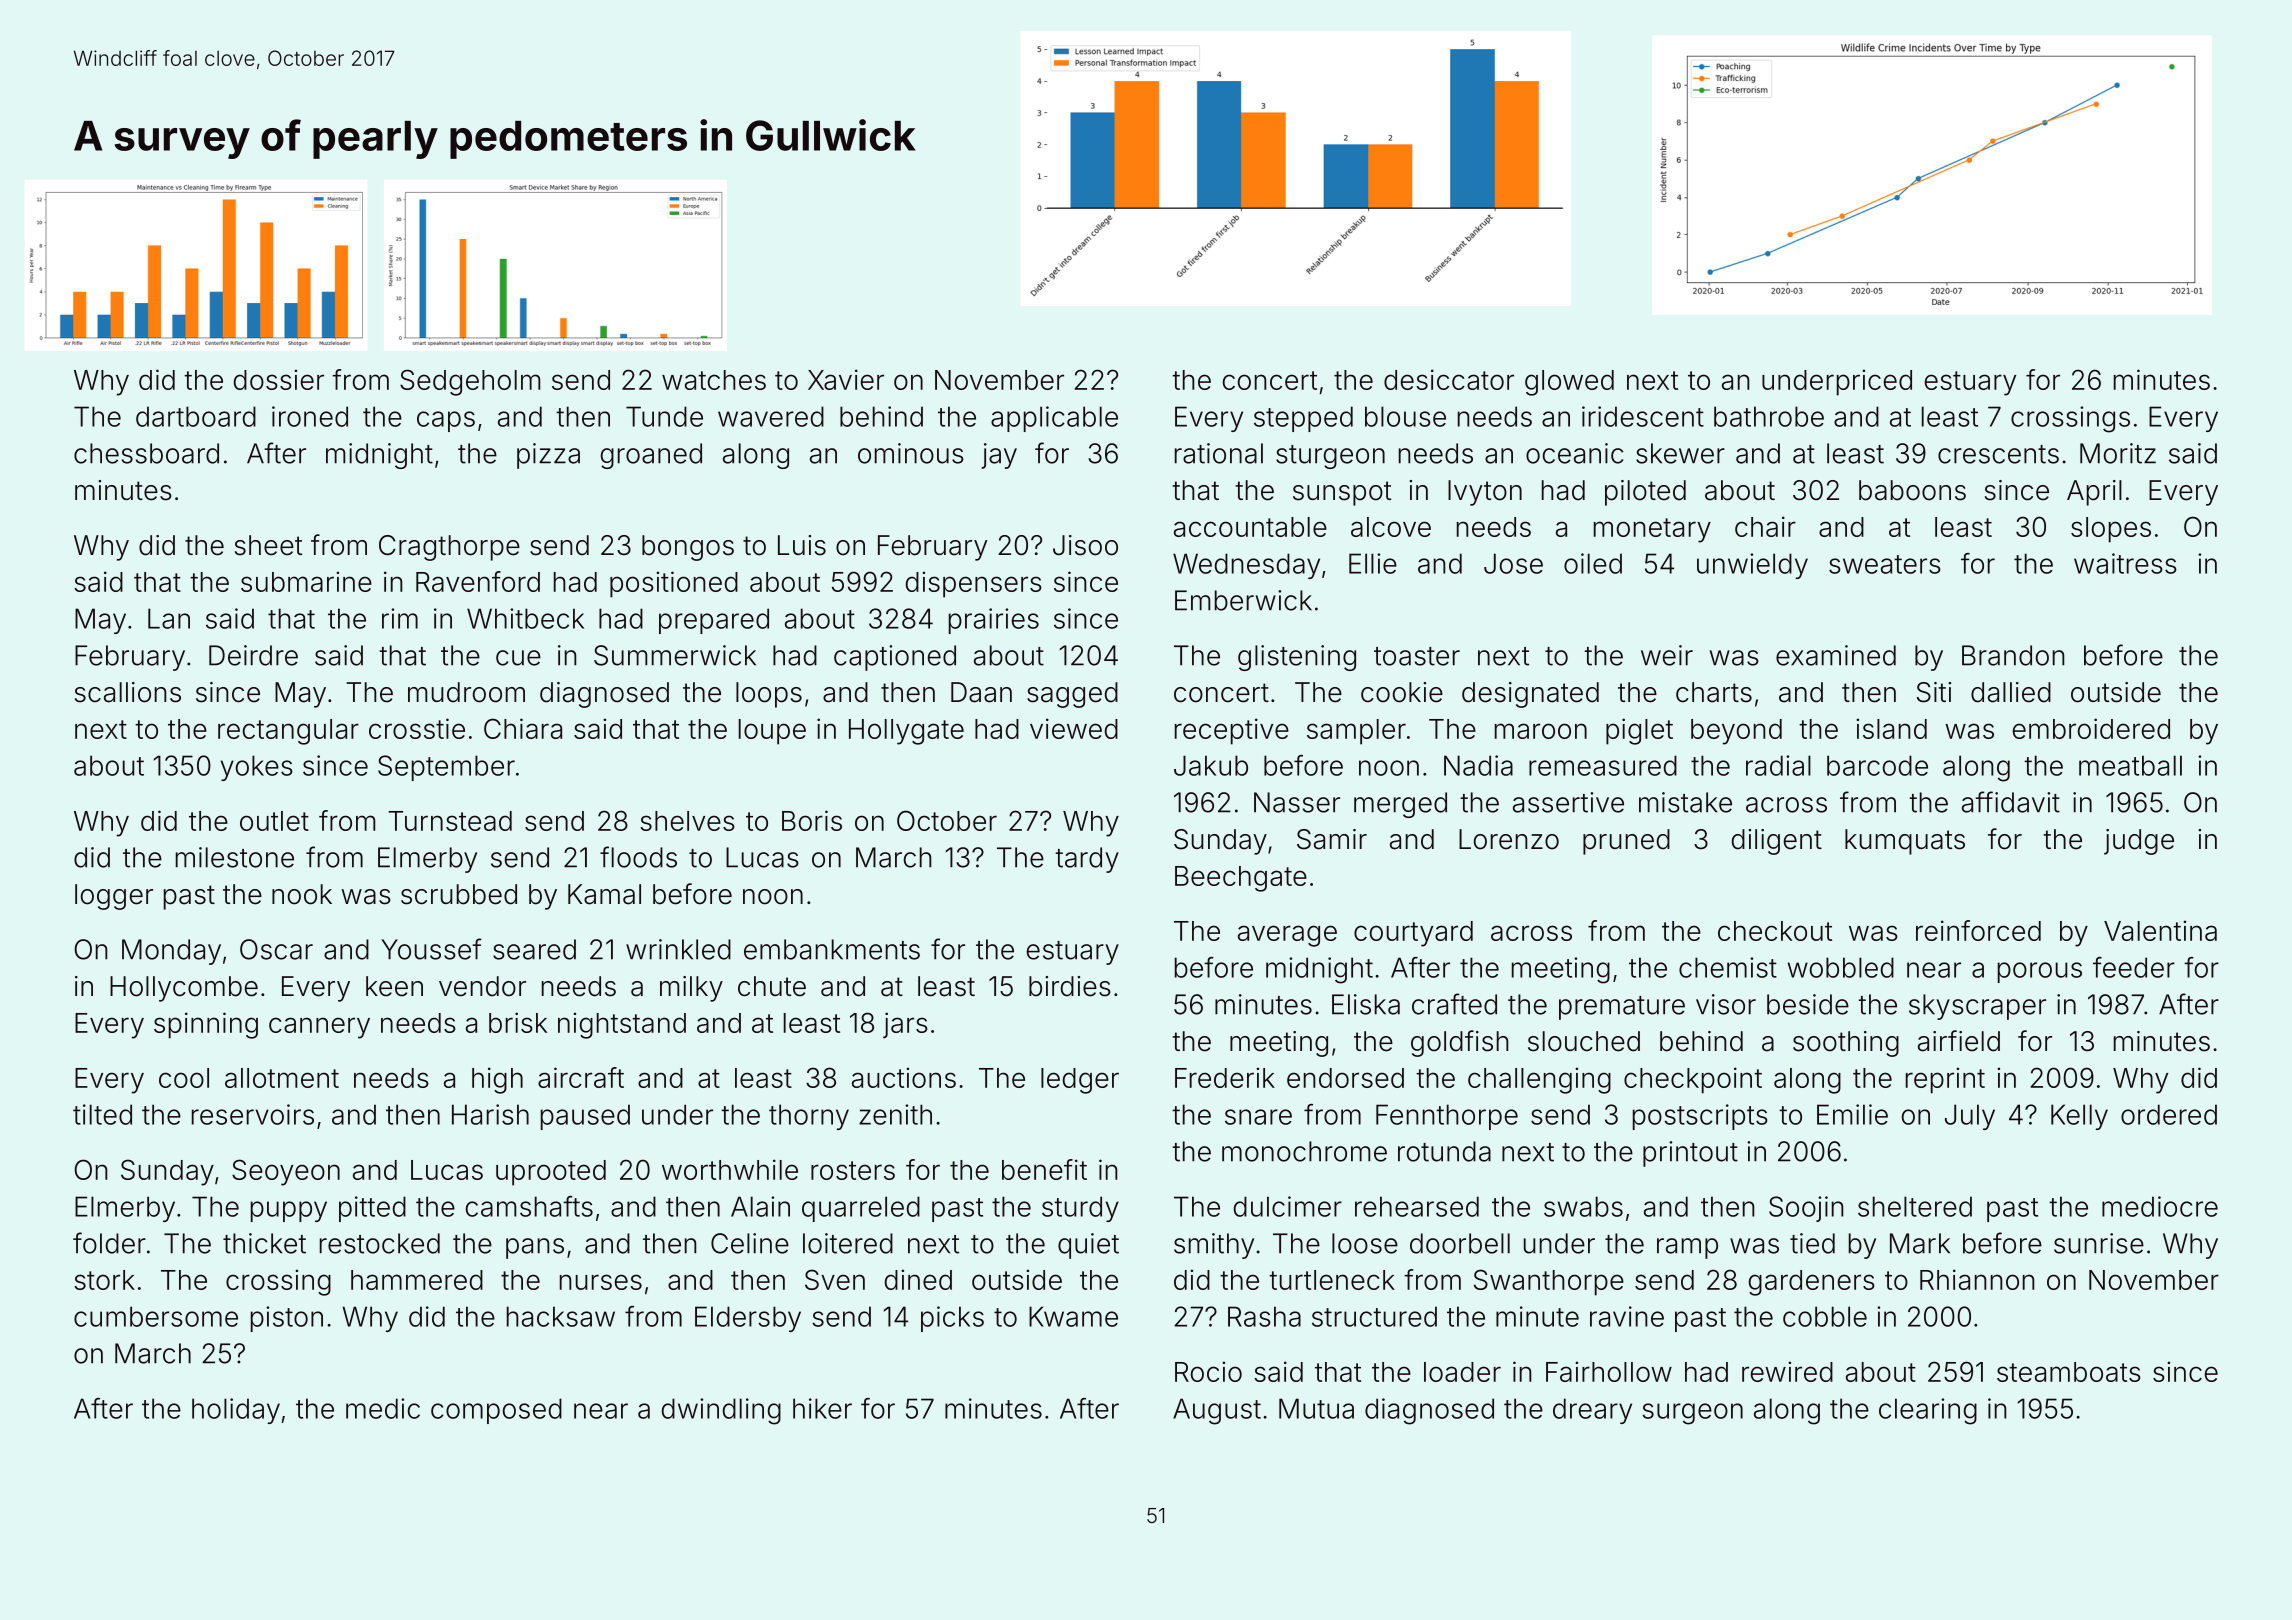 The image size is (2292, 1620). What do you see at coordinates (279, 379) in the screenshot?
I see `dossier` at bounding box center [279, 379].
